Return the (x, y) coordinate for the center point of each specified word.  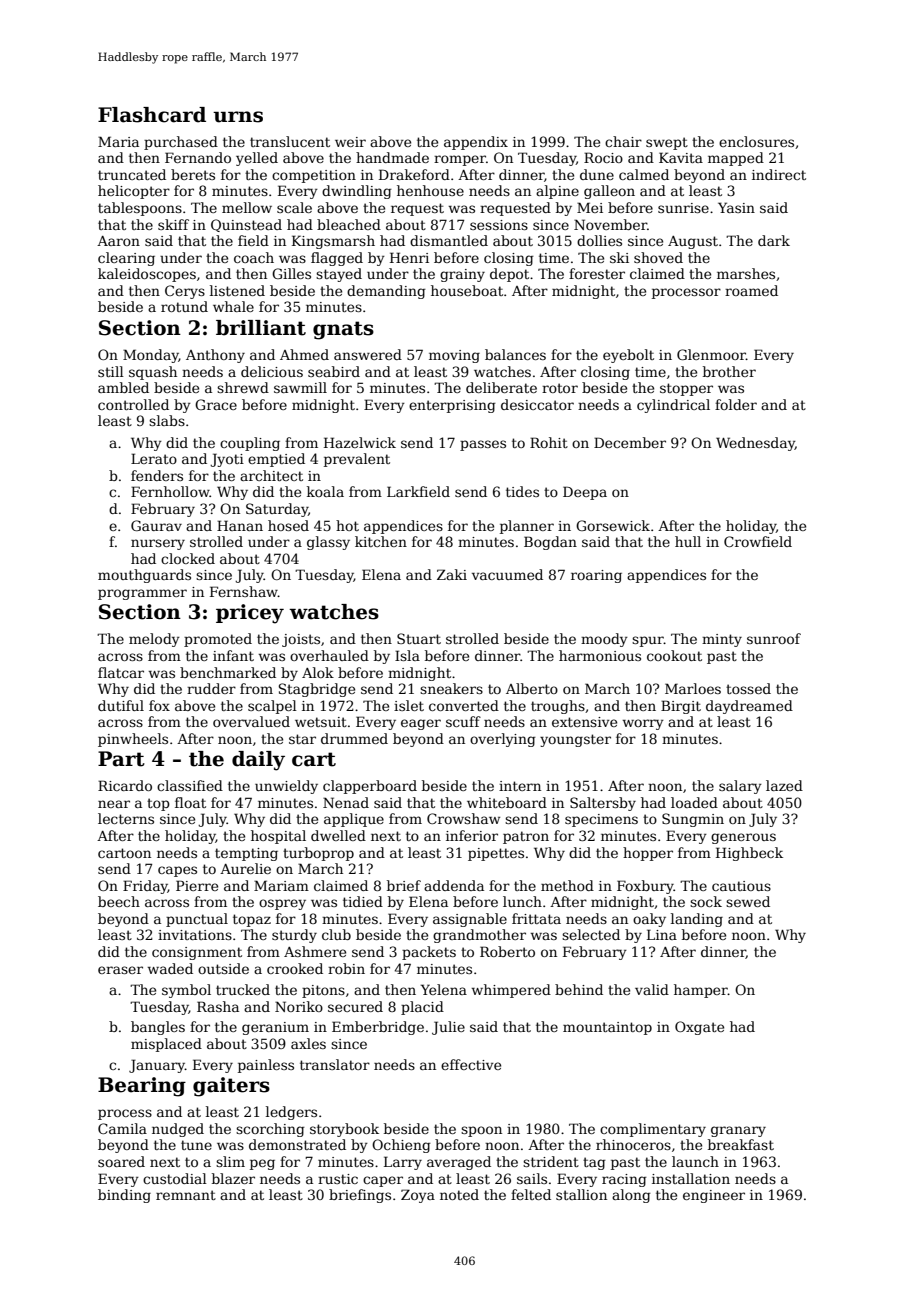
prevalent (357, 460)
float (190, 802)
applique (354, 820)
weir (350, 142)
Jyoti (227, 460)
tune (196, 1145)
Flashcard (152, 115)
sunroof (774, 638)
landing (697, 920)
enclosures (756, 141)
